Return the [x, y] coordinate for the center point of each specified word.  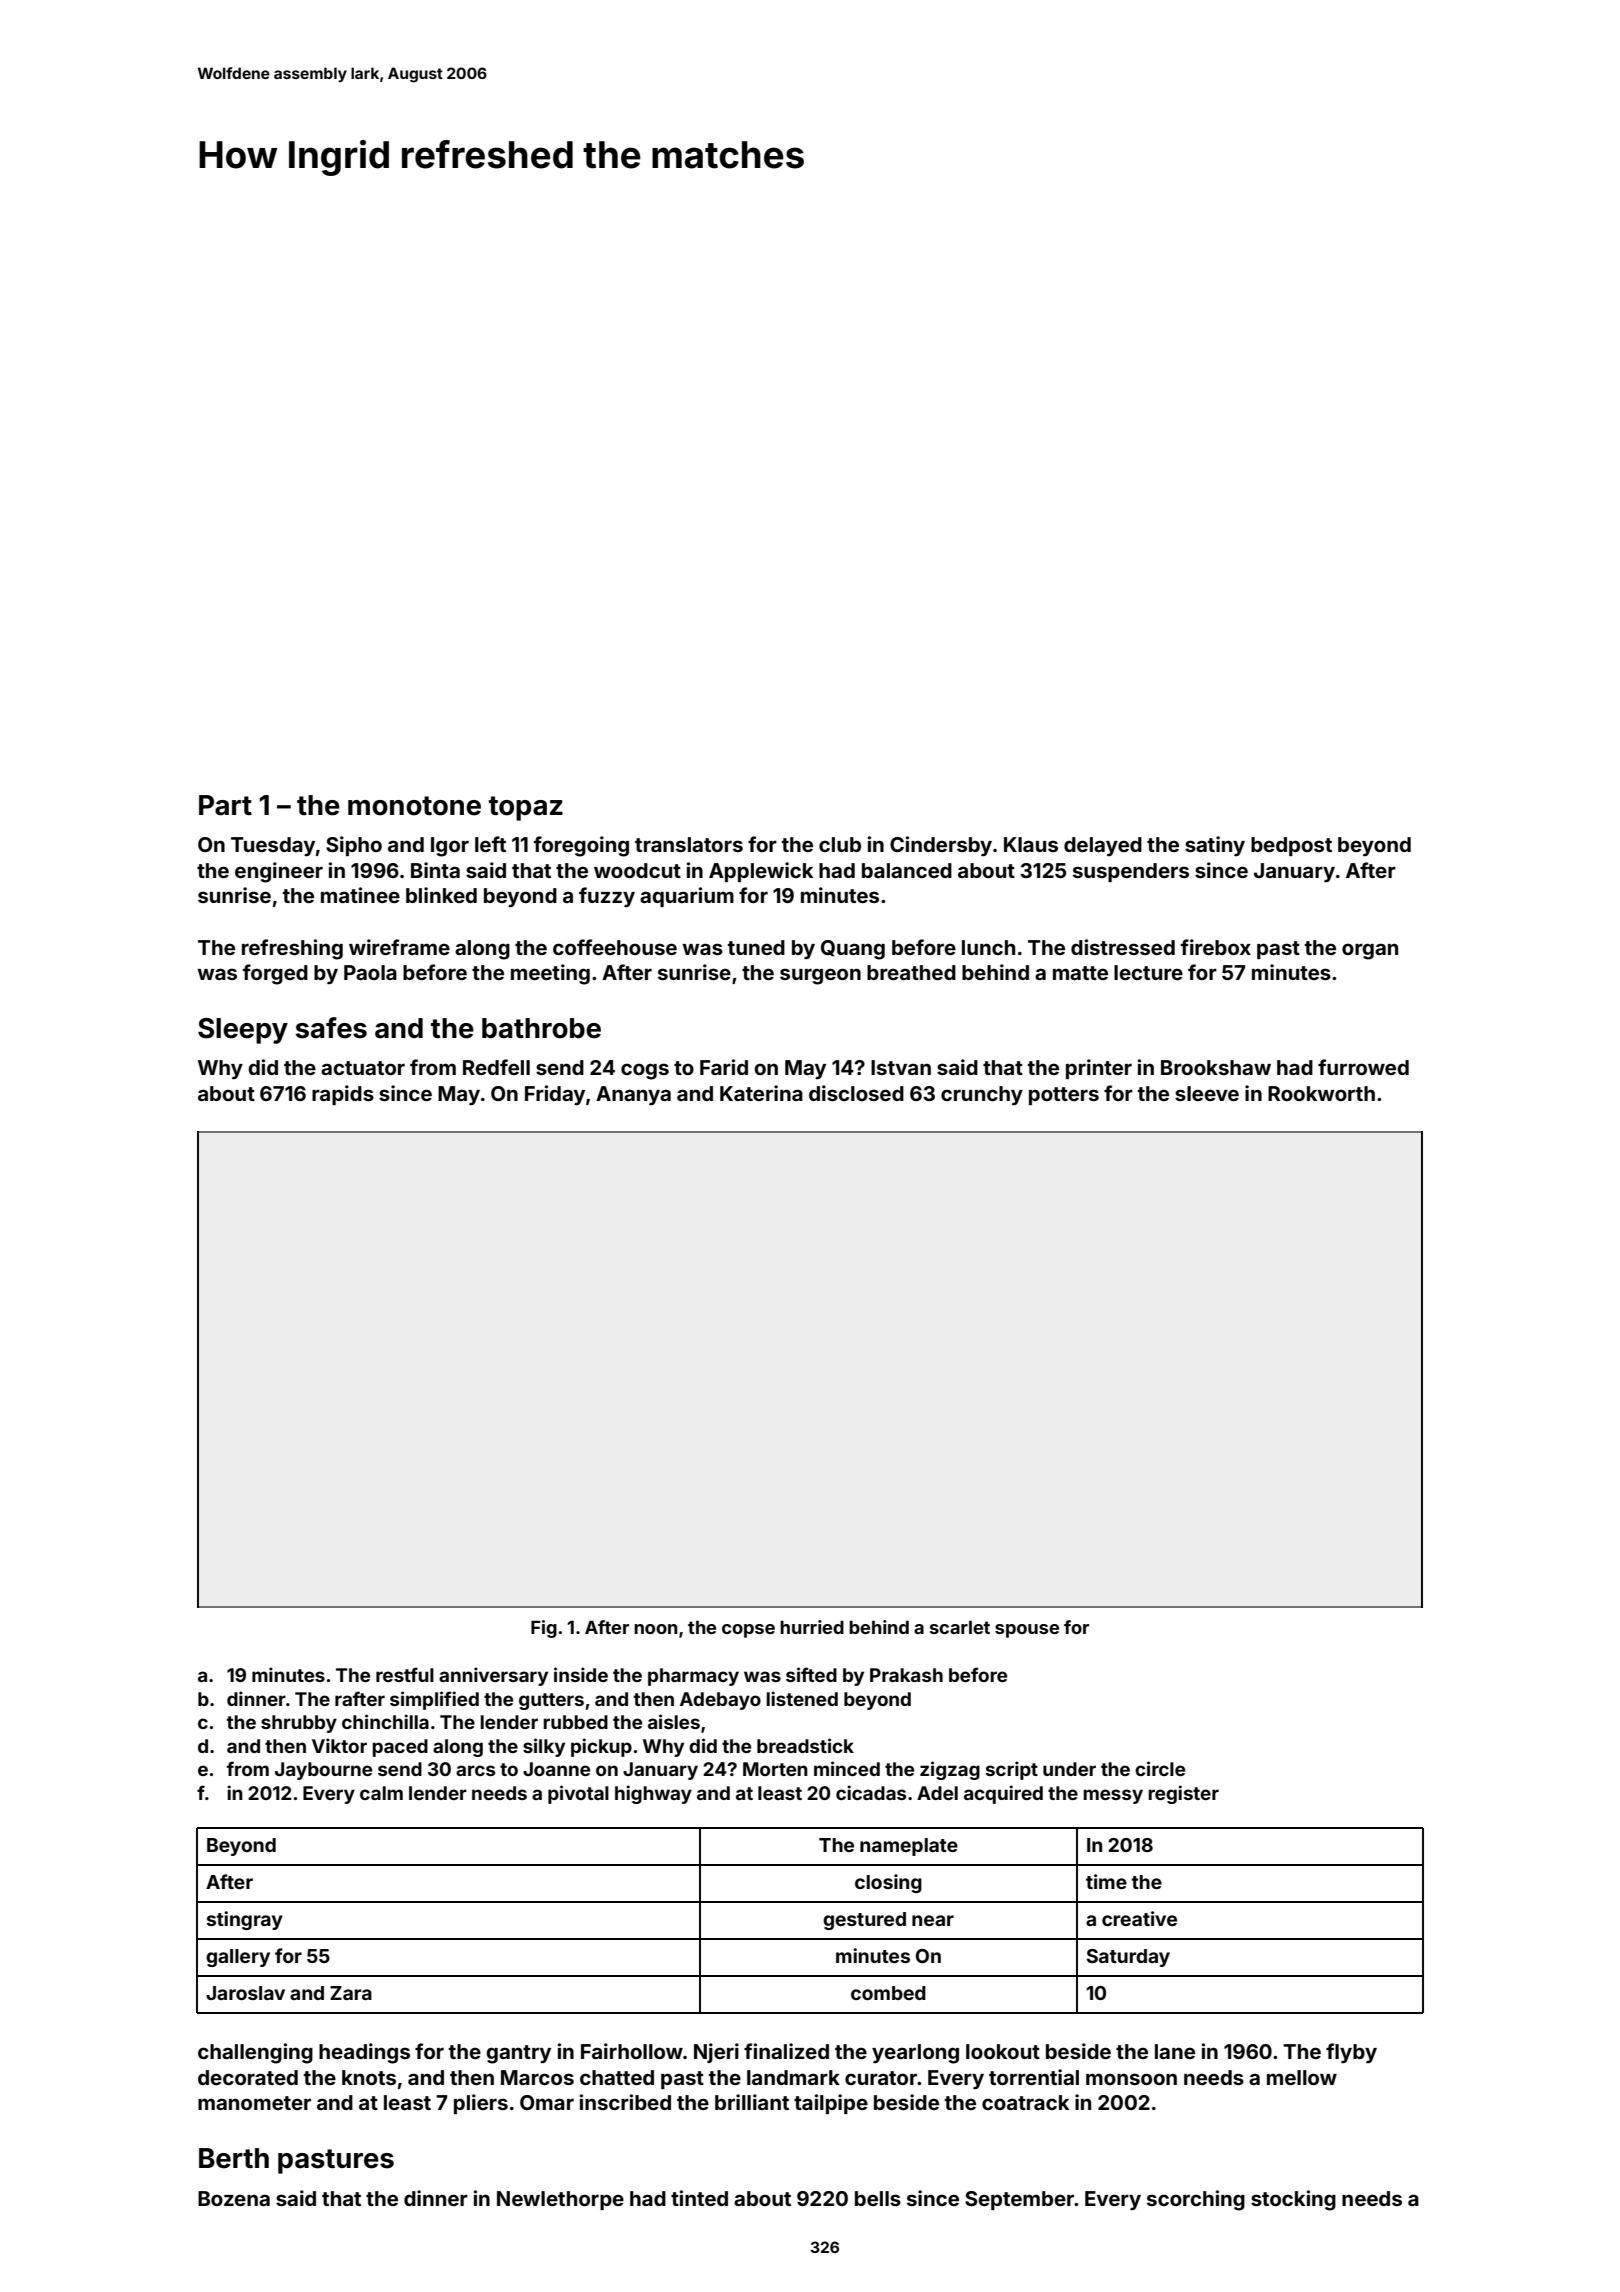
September [1020, 2200]
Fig [544, 1629]
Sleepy [243, 1031]
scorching [1196, 2200]
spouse [1027, 1631]
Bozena [234, 2198]
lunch [988, 947]
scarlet [960, 1627]
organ [1370, 951]
